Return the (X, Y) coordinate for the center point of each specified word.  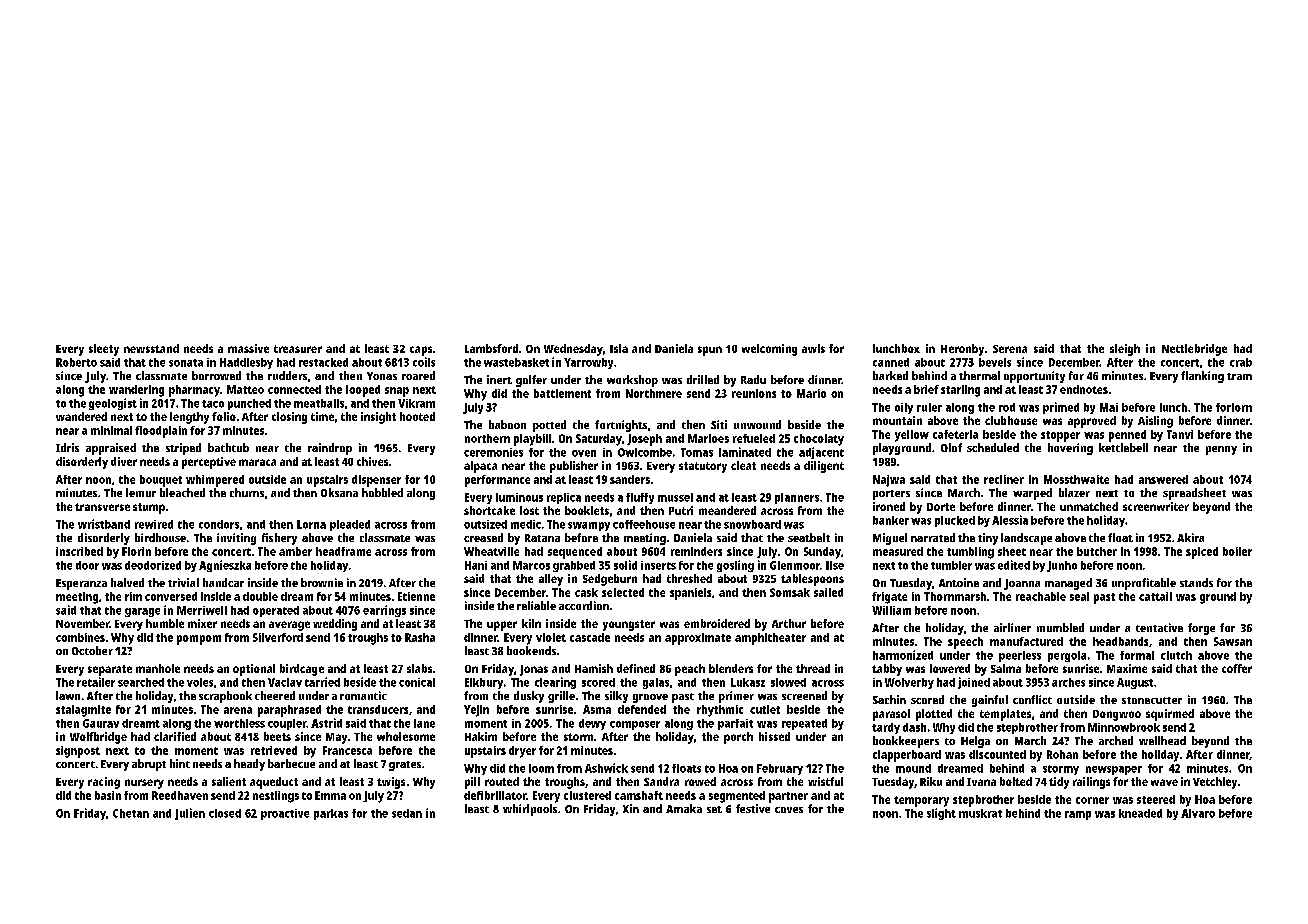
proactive (285, 814)
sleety (104, 350)
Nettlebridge (1194, 350)
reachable (1041, 596)
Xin (631, 808)
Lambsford (491, 348)
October (92, 650)
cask (586, 592)
